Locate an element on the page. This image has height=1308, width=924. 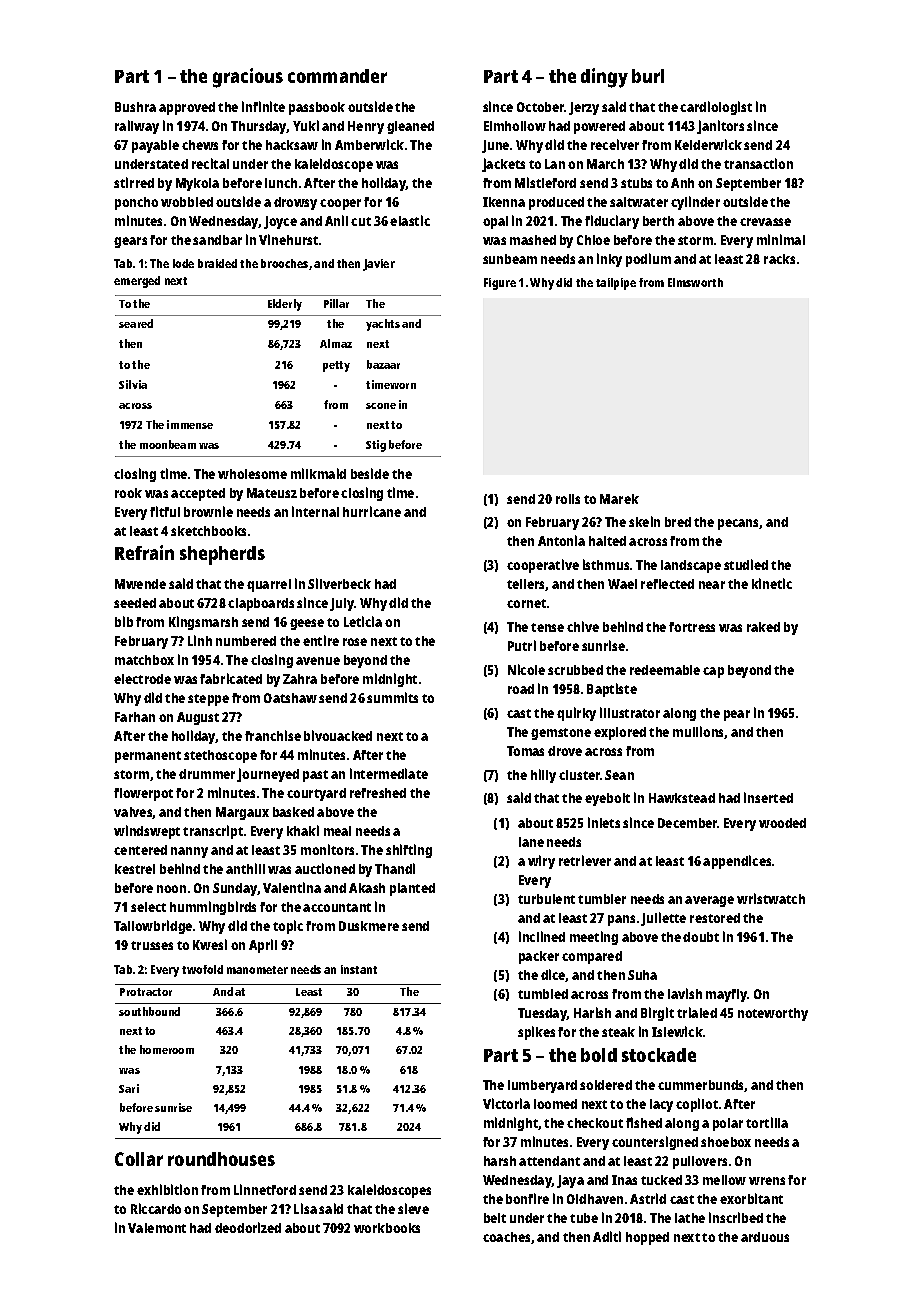
bred is located at coordinates (678, 522).
